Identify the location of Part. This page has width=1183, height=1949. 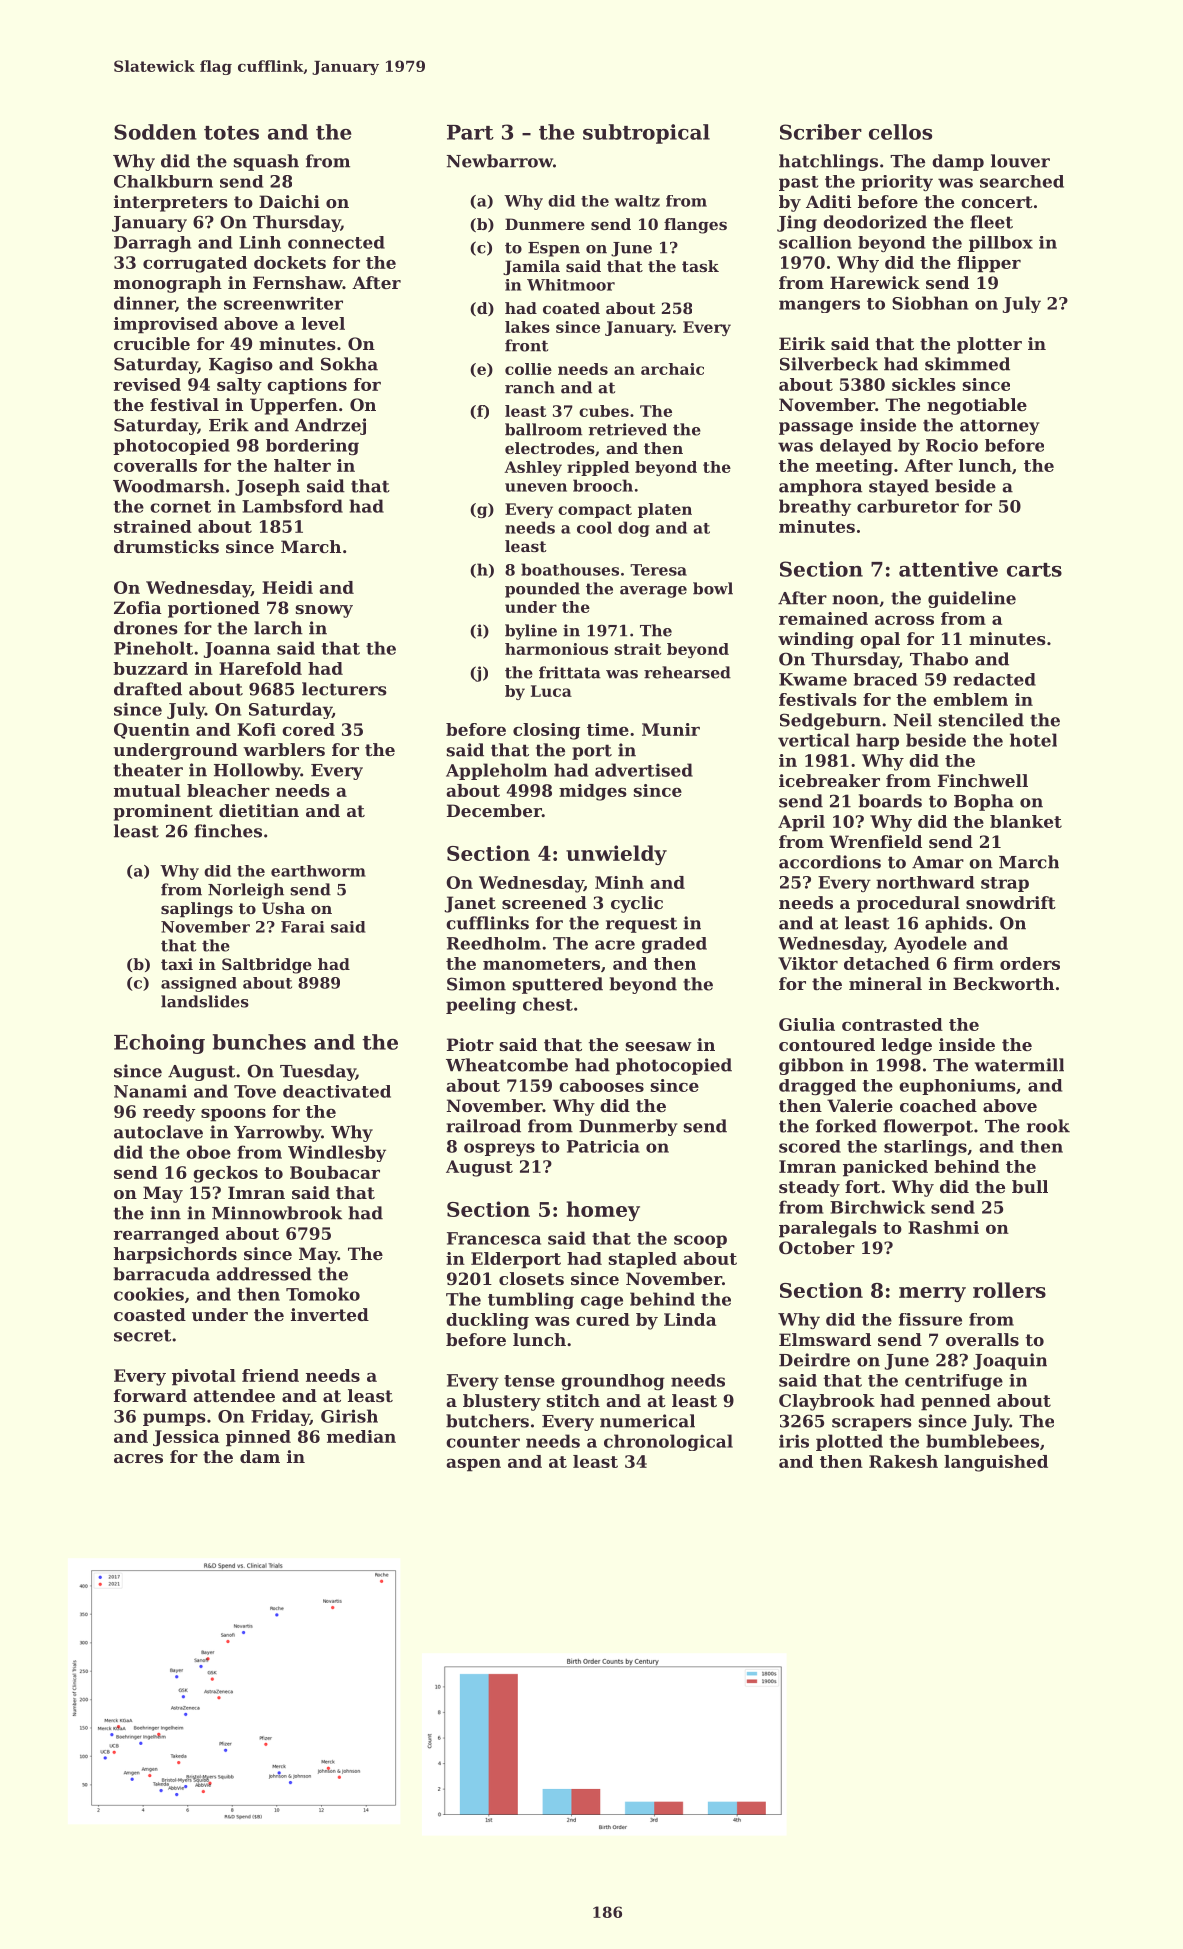
(470, 132).
